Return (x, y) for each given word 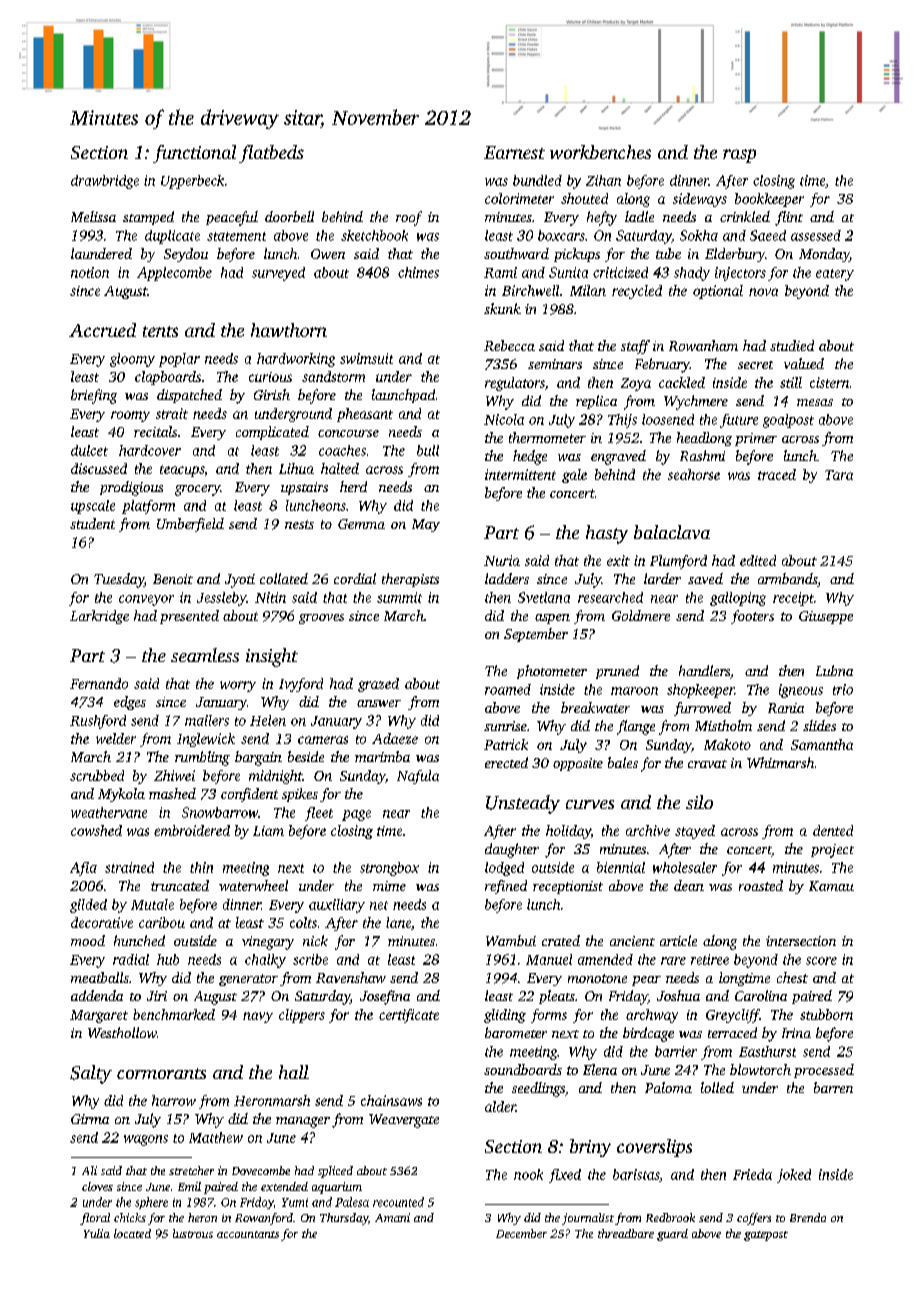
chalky (265, 961)
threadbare (626, 1233)
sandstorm (333, 376)
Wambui (511, 940)
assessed (816, 235)
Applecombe (174, 274)
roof (409, 218)
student (92, 523)
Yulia (97, 1233)
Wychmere (696, 402)
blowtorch (760, 1069)
